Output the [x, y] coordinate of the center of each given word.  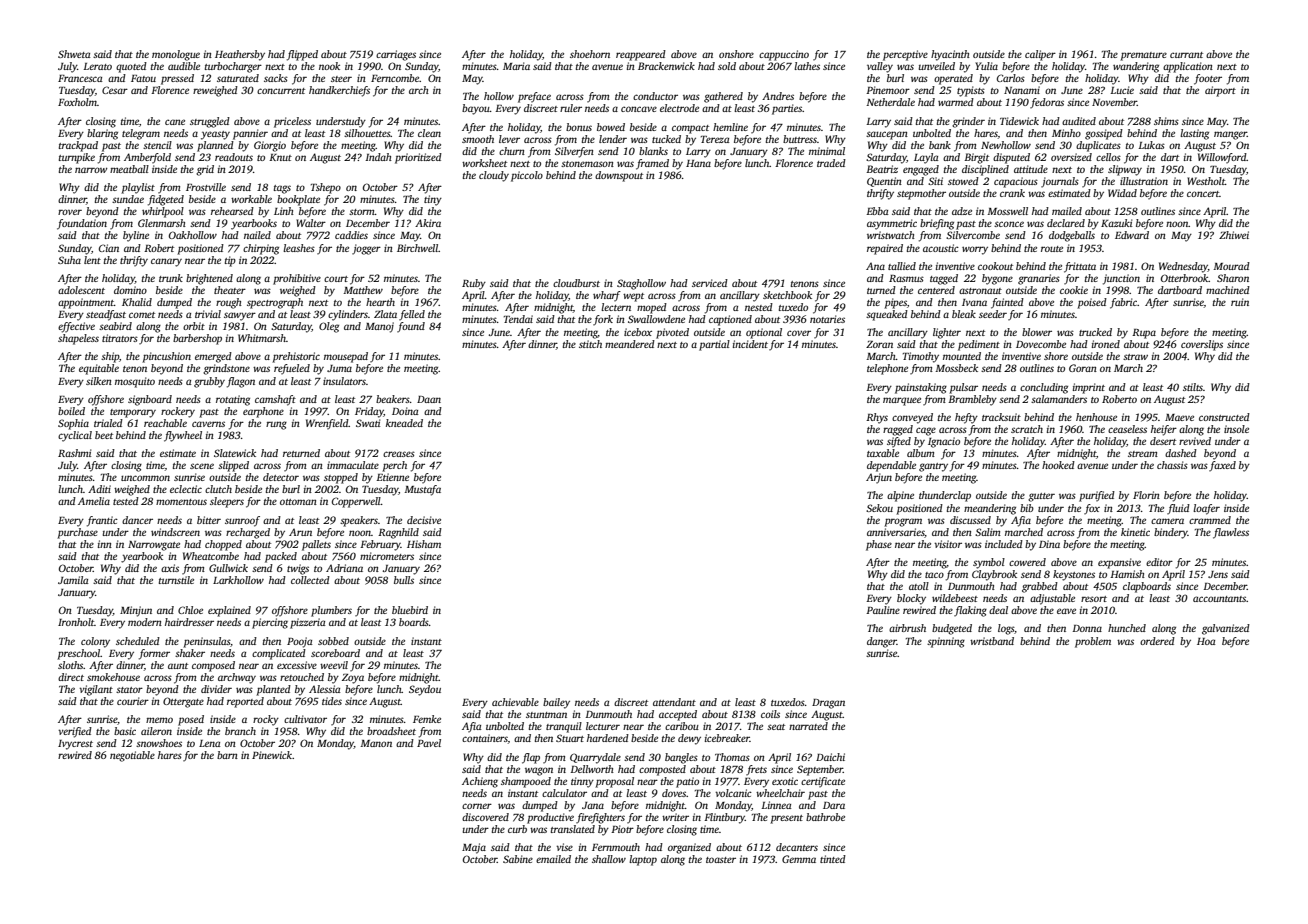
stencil [157, 145]
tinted [833, 859]
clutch [218, 489]
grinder [968, 122]
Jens [1218, 574]
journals [1060, 182]
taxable [883, 453]
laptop [643, 860]
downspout [619, 176]
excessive [297, 665]
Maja [474, 848]
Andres [778, 96]
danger [882, 642]
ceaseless [1127, 429]
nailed [257, 235]
